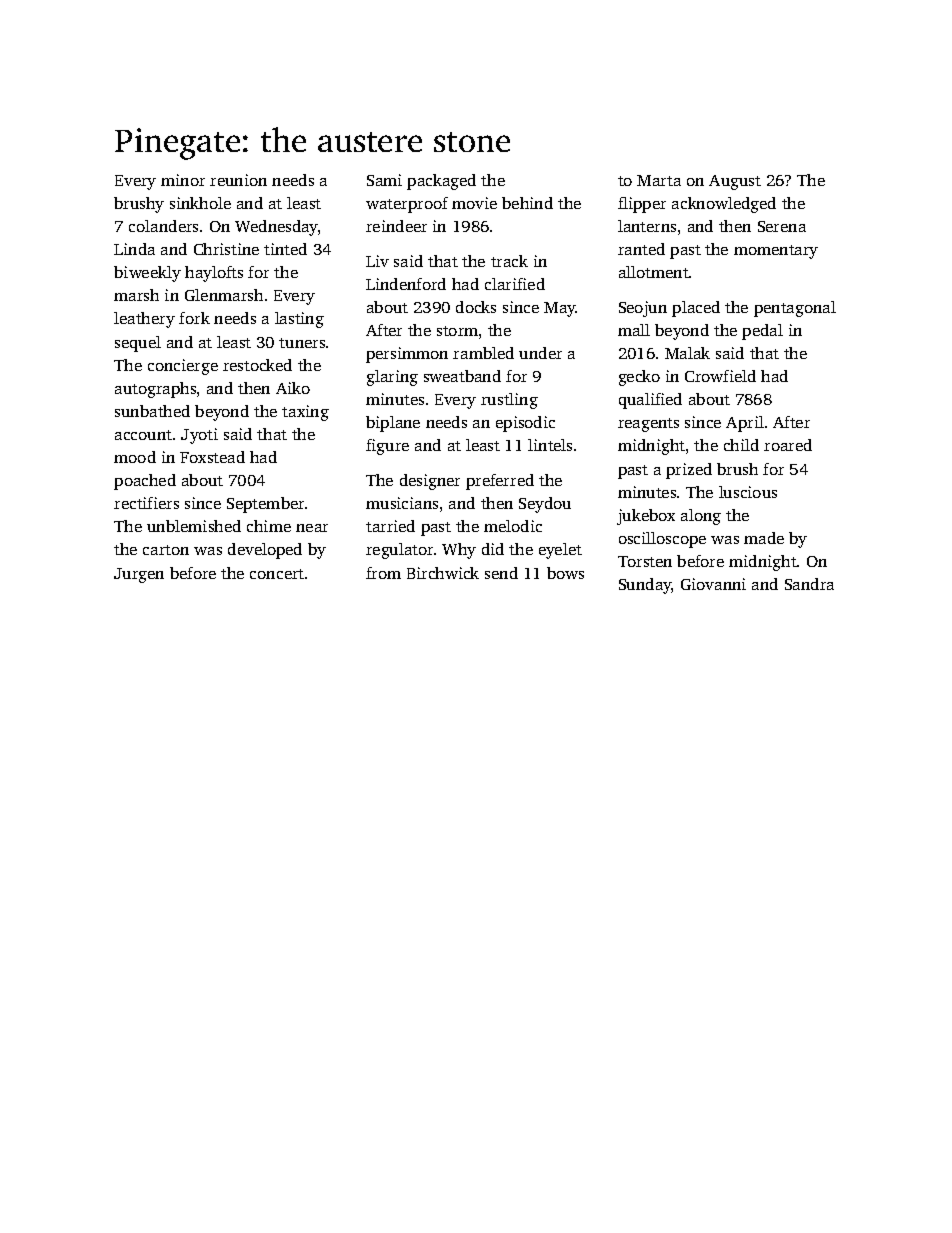  Describe the element at coordinates (525, 424) in the document. I see `episodic` at that location.
